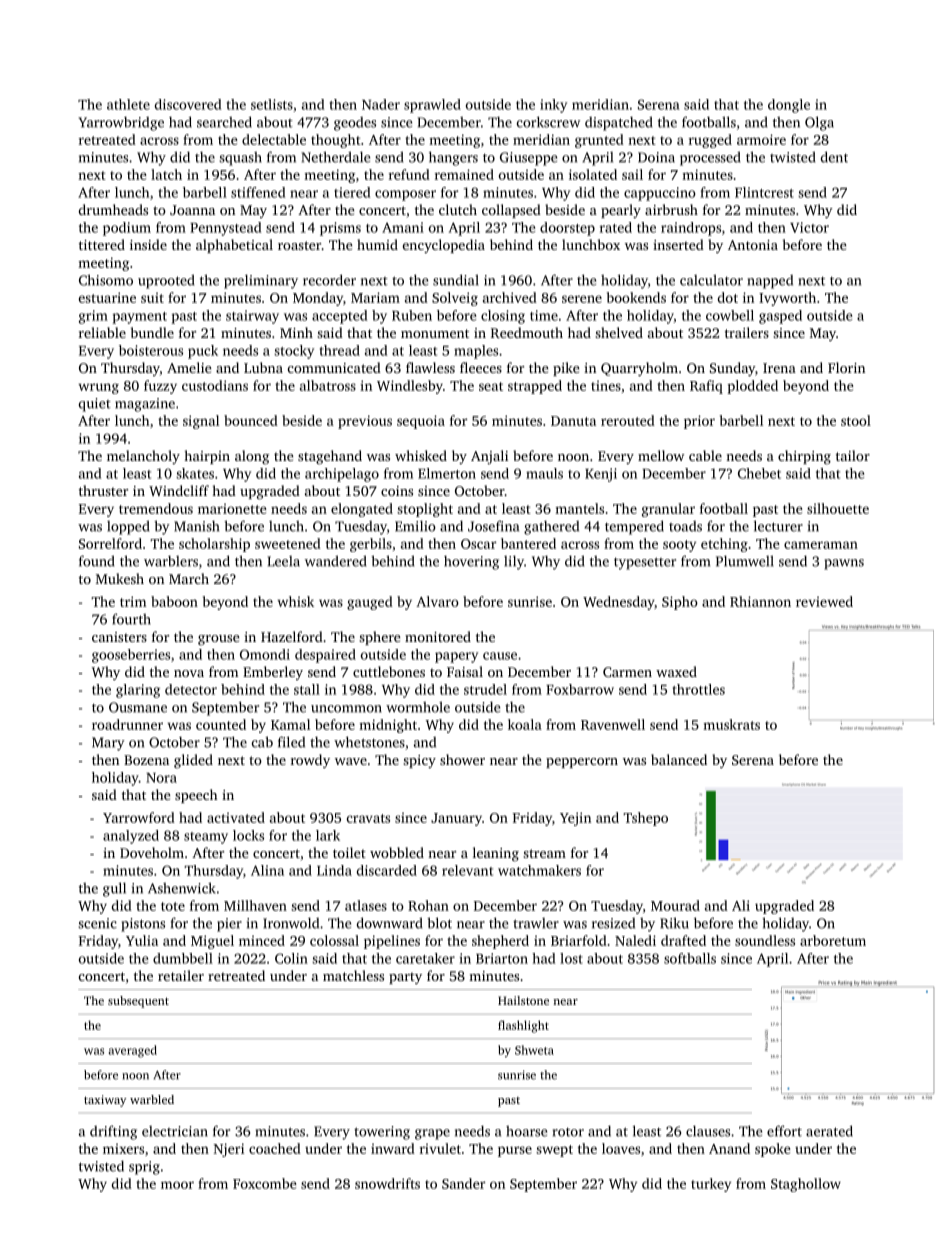 The width and height of the screenshot is (952, 1233). What do you see at coordinates (128, 104) in the screenshot?
I see `athlete` at bounding box center [128, 104].
